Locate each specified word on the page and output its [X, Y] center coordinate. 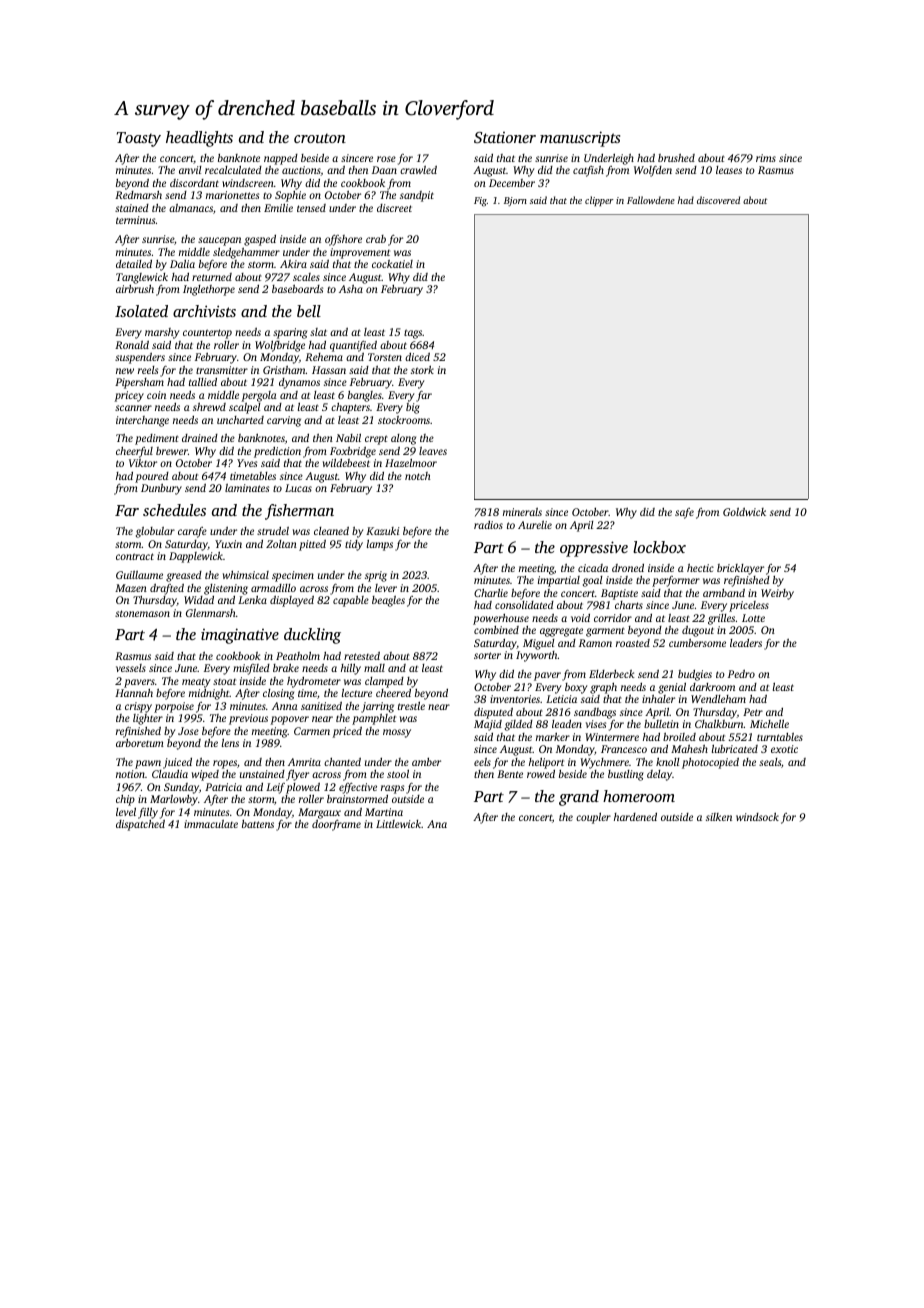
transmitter [222, 370]
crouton [320, 138]
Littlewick [398, 824]
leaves [433, 451]
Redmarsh [138, 195]
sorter [487, 655]
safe [684, 513]
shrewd [209, 407]
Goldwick [744, 511]
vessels [131, 668]
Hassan [329, 370]
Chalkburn [719, 723]
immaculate [211, 824]
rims [766, 158]
